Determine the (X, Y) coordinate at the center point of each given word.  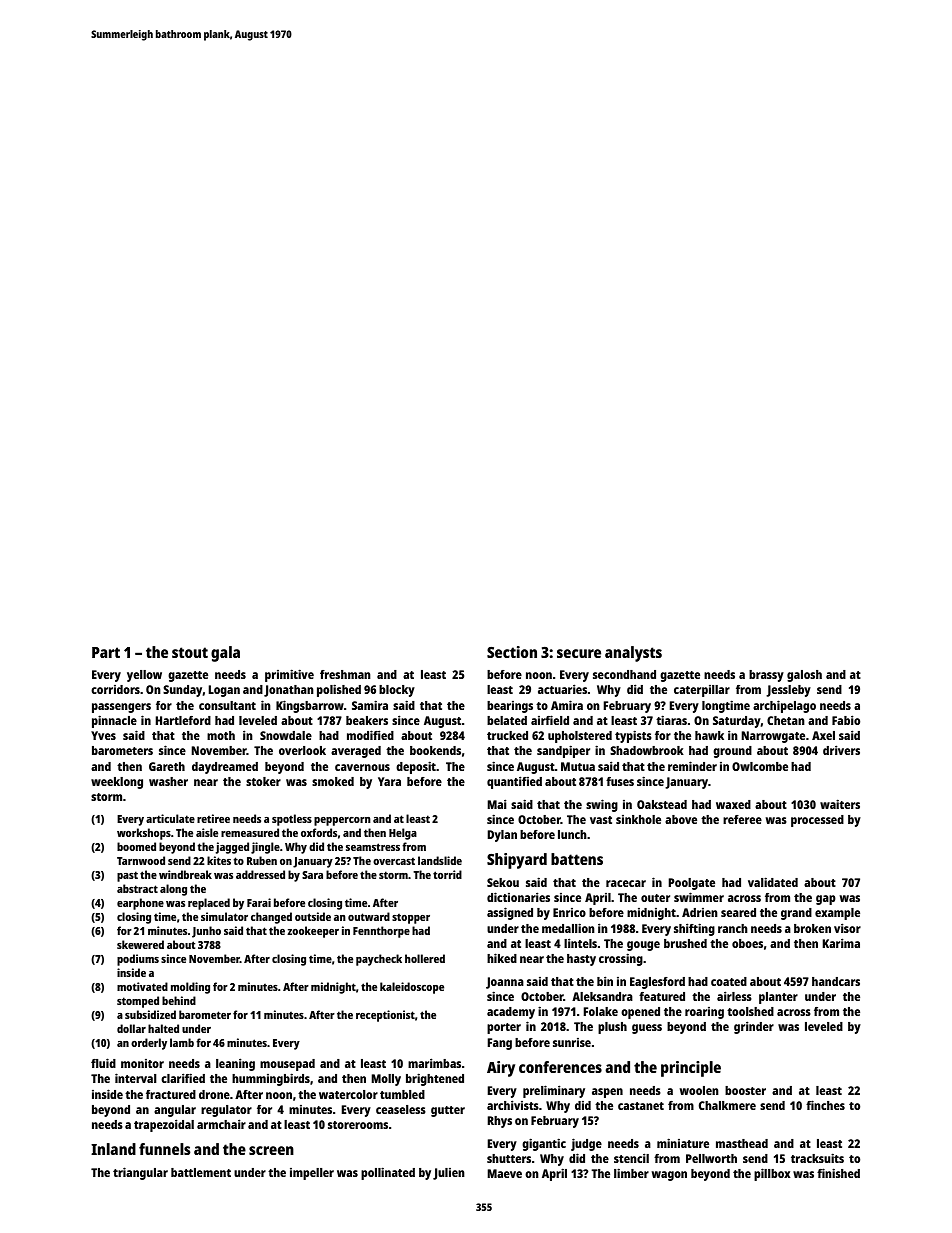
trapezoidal (164, 1125)
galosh (804, 676)
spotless (292, 820)
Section (512, 652)
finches (825, 1105)
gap (826, 900)
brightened (435, 1079)
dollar (131, 1028)
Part (106, 652)
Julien (449, 1174)
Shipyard (517, 861)
